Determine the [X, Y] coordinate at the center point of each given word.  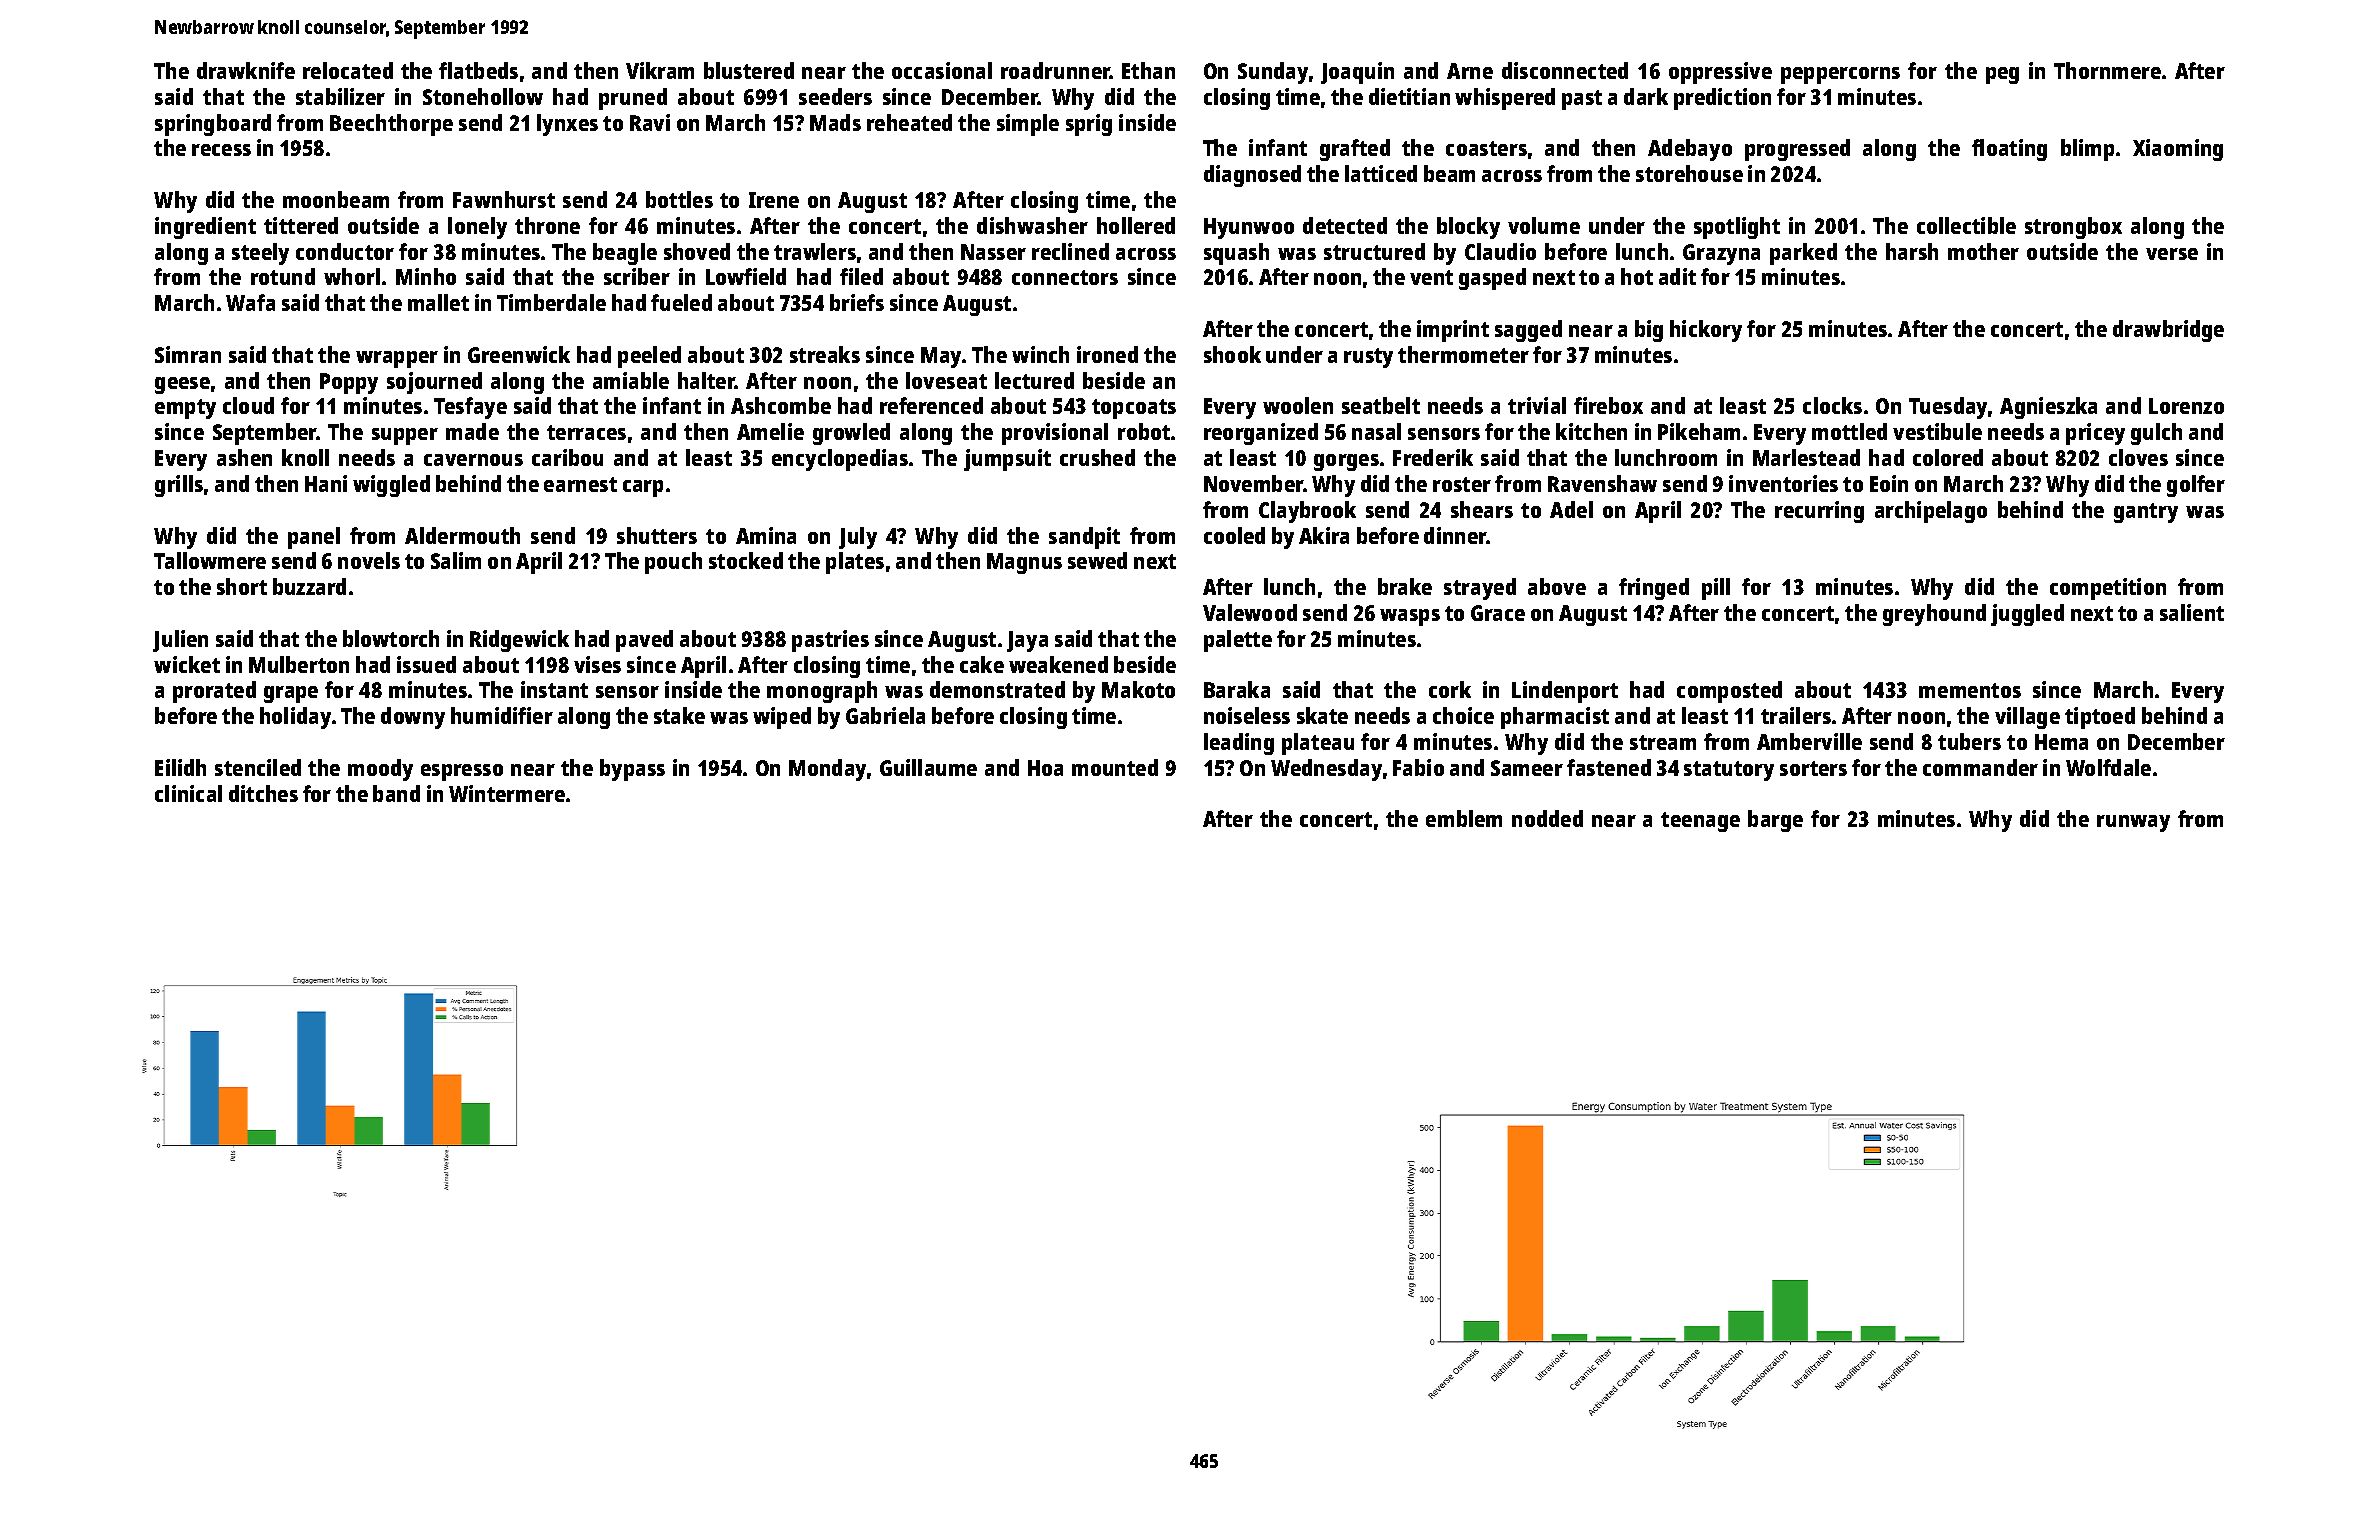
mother [1983, 251]
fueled [681, 302]
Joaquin [1357, 73]
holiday [295, 718]
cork [1450, 689]
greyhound [1934, 615]
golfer [2196, 486]
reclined [1070, 251]
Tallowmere [210, 560]
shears [1482, 509]
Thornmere [2107, 70]
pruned [633, 99]
